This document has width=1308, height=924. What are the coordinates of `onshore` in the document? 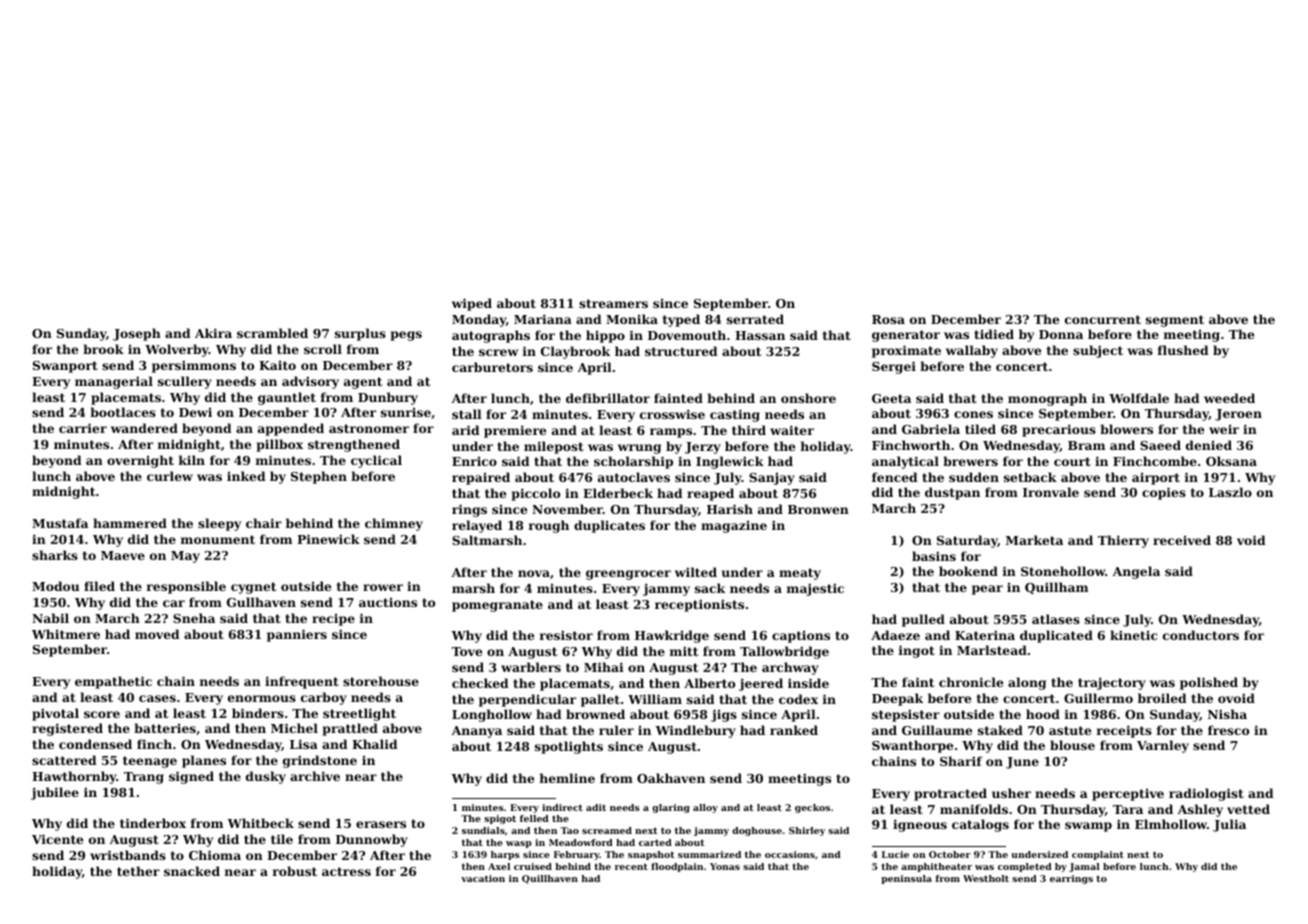 It's located at (808, 398).
